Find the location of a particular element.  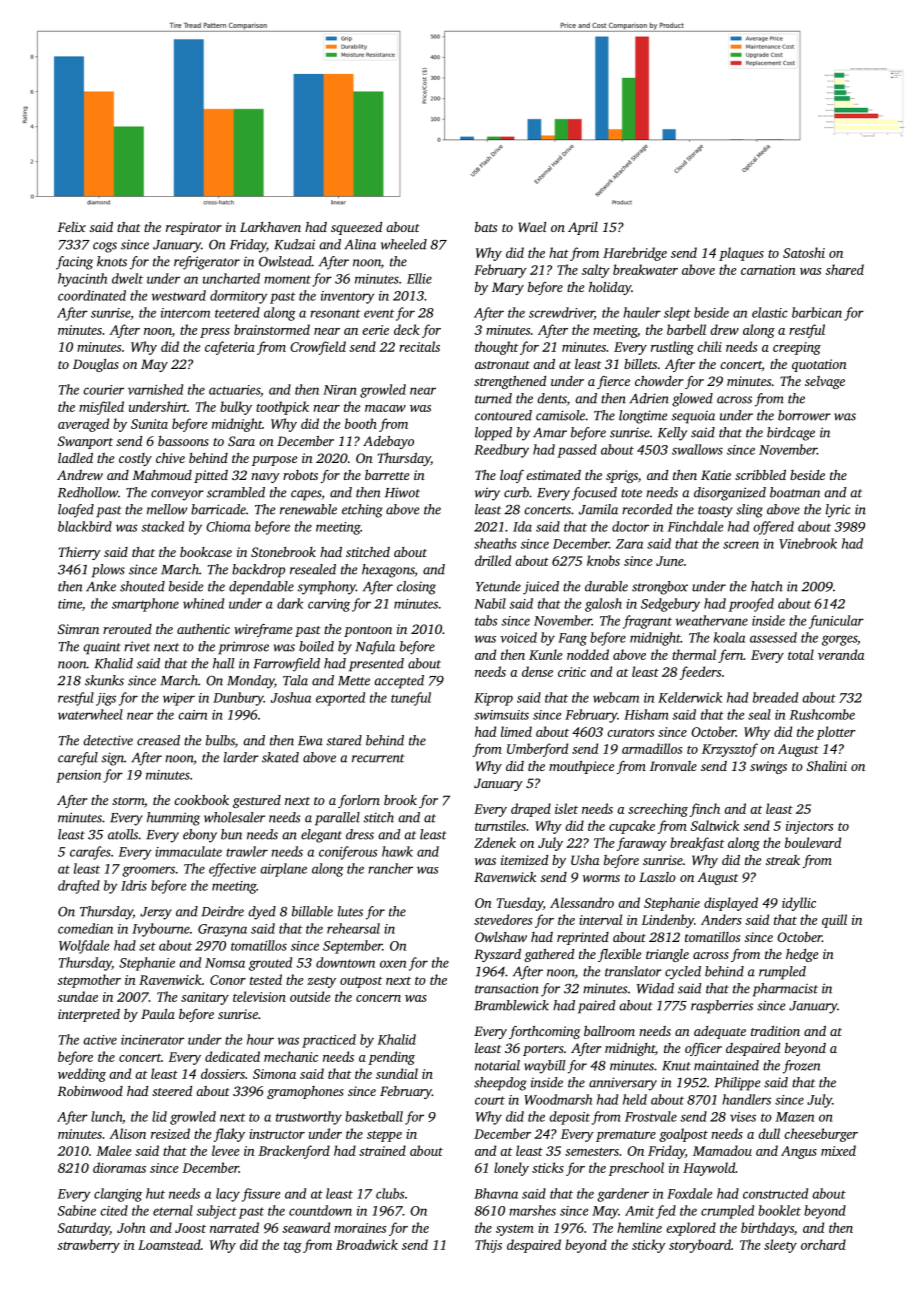

active is located at coordinates (100, 1040).
